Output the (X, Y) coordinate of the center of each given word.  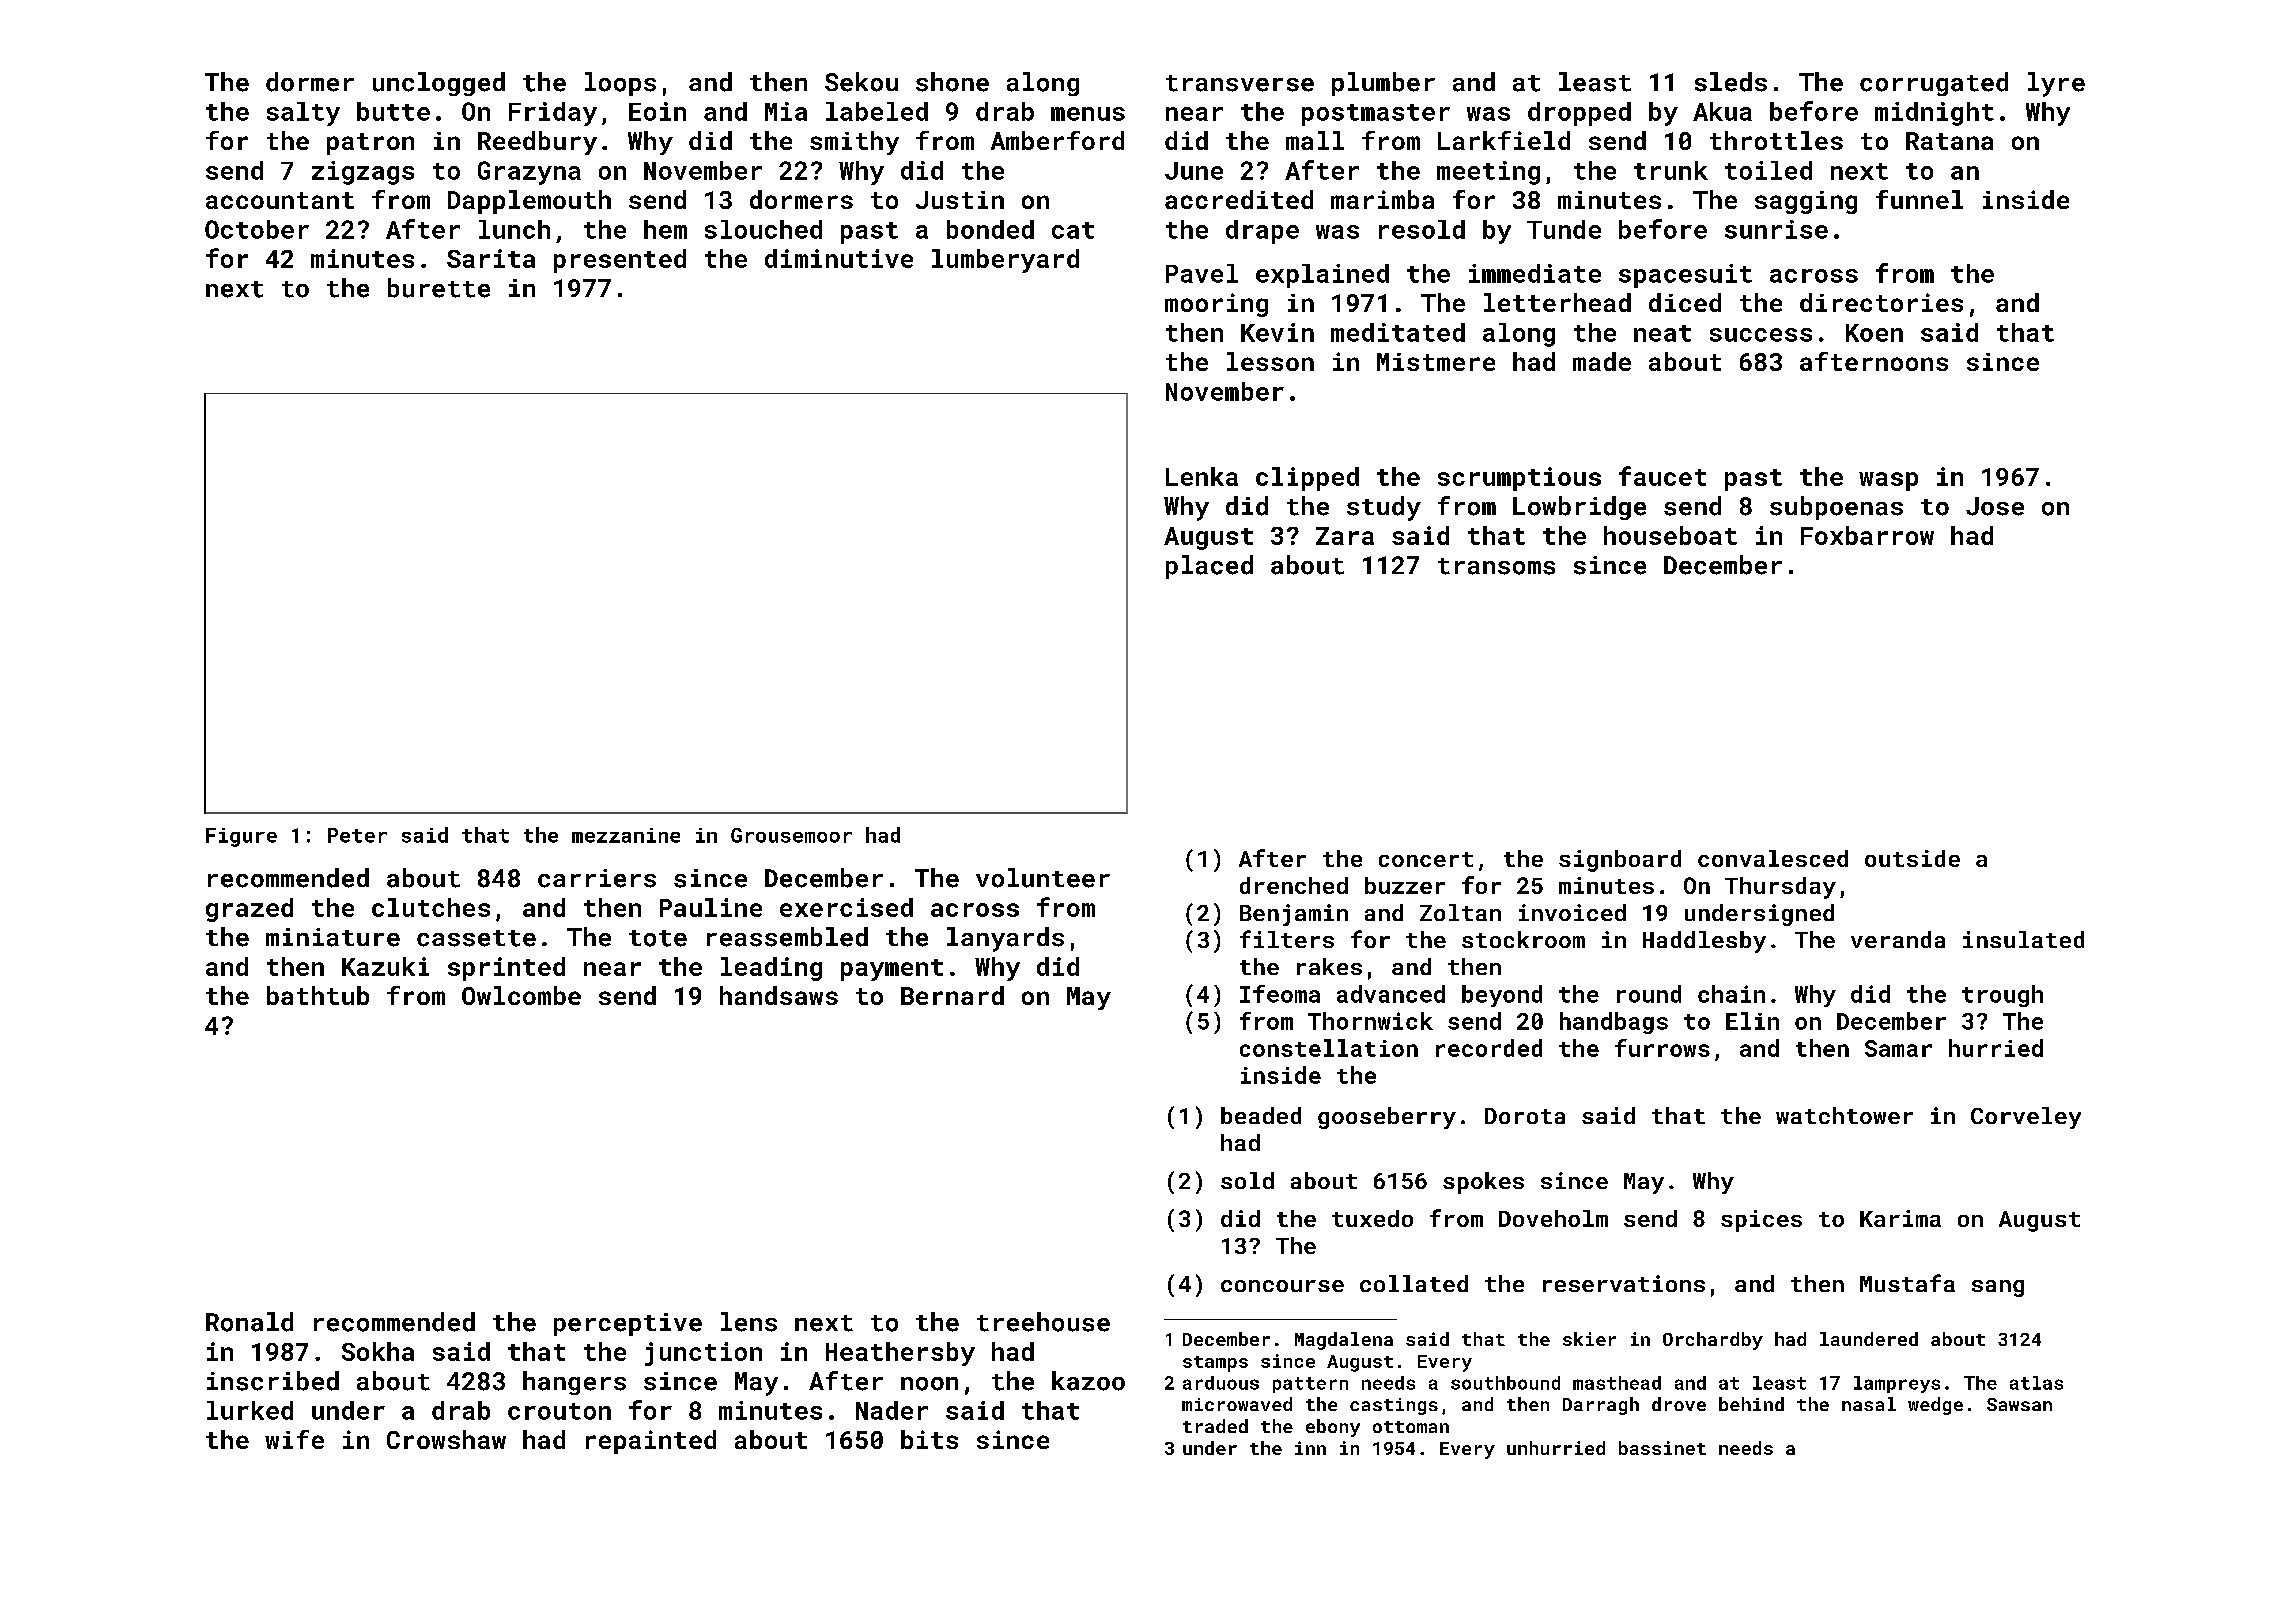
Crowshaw (446, 1439)
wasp (1888, 481)
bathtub (318, 995)
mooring (1216, 305)
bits (929, 1439)
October (257, 229)
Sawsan (2019, 1404)
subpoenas (1836, 508)
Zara (1345, 536)
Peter (357, 835)
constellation (1329, 1048)
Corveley (2026, 1118)
